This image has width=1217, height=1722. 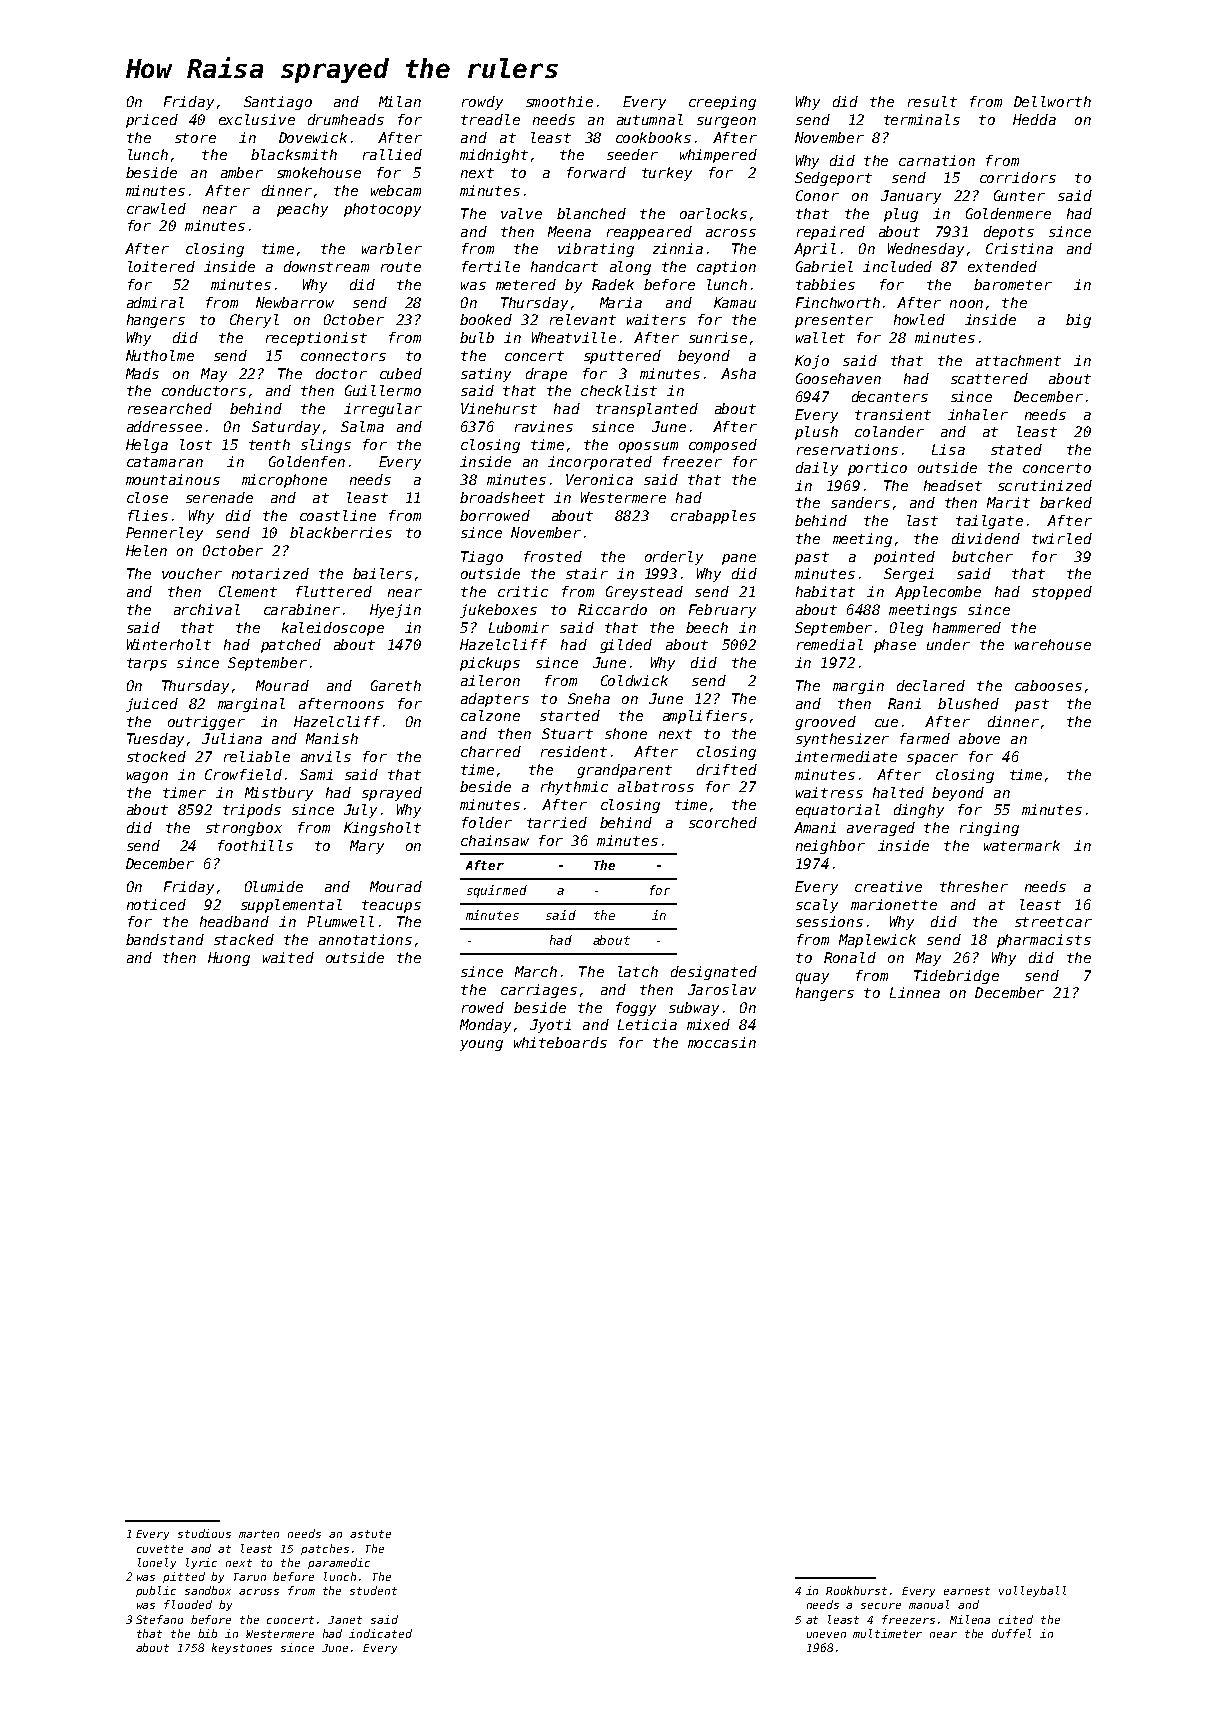 I want to click on streetcar, so click(x=1053, y=922).
